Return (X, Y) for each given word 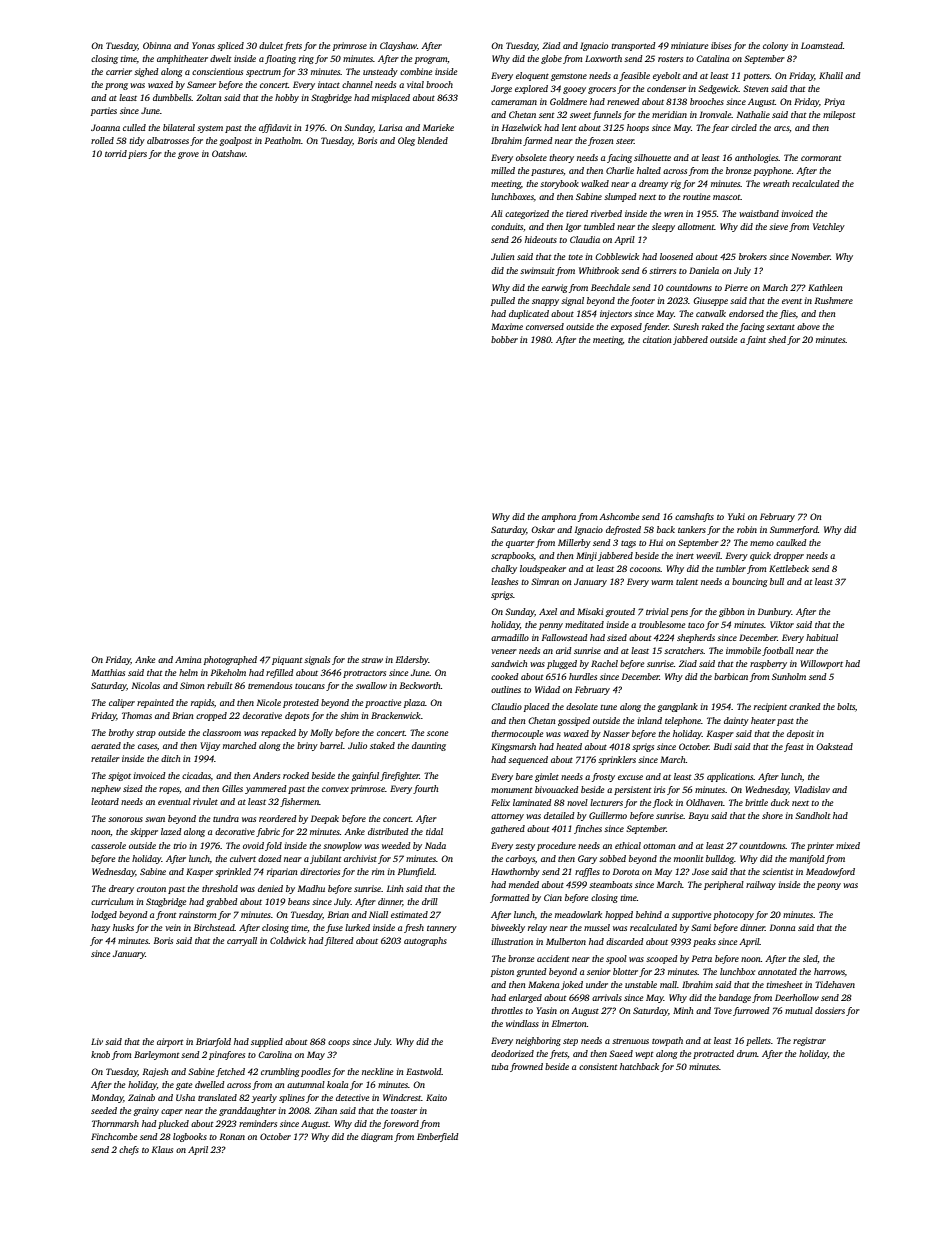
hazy (100, 928)
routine (696, 196)
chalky (504, 569)
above (808, 326)
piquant (287, 660)
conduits (507, 226)
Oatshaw (229, 153)
